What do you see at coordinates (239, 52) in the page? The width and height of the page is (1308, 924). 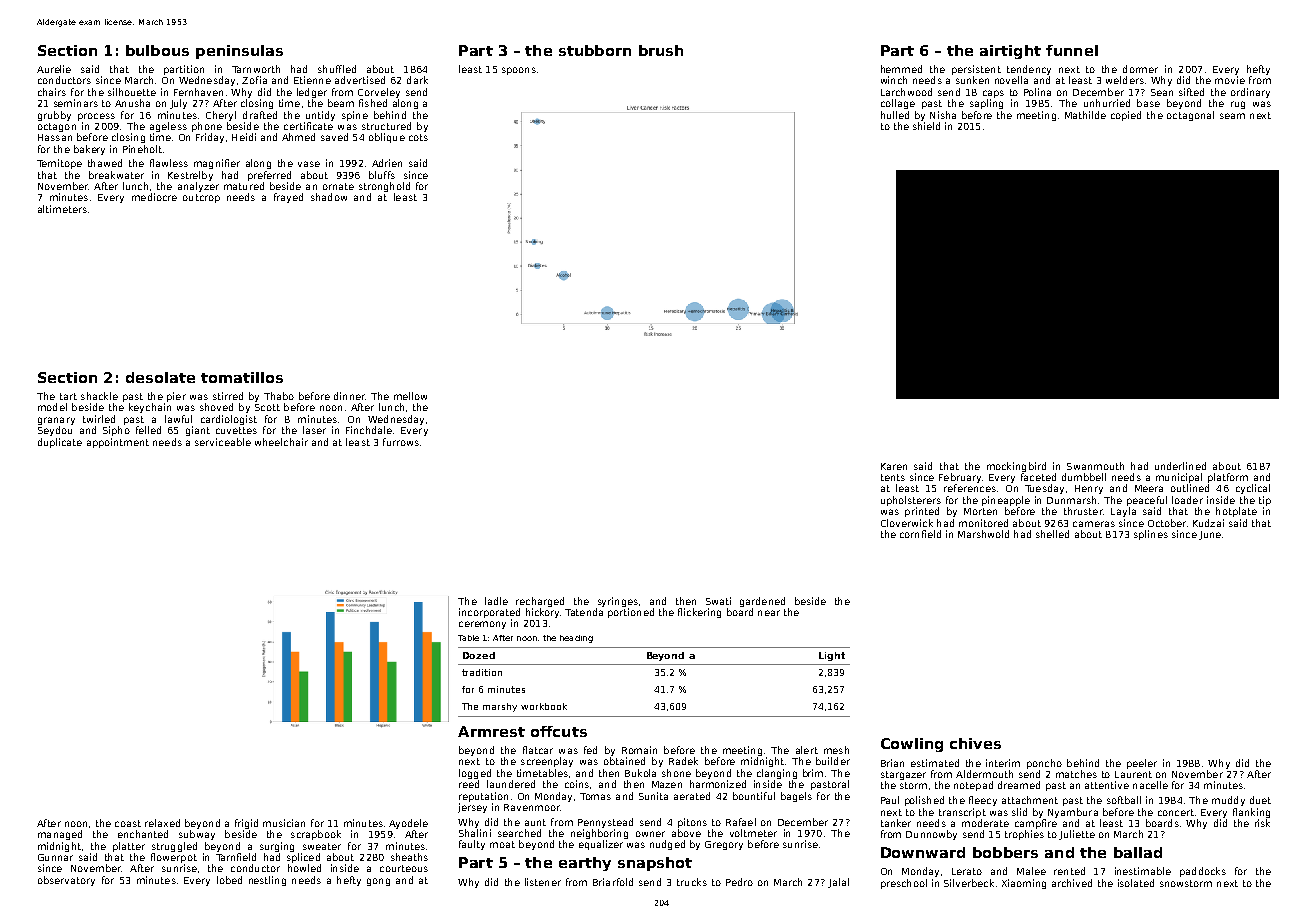 I see `peninsulas` at bounding box center [239, 52].
